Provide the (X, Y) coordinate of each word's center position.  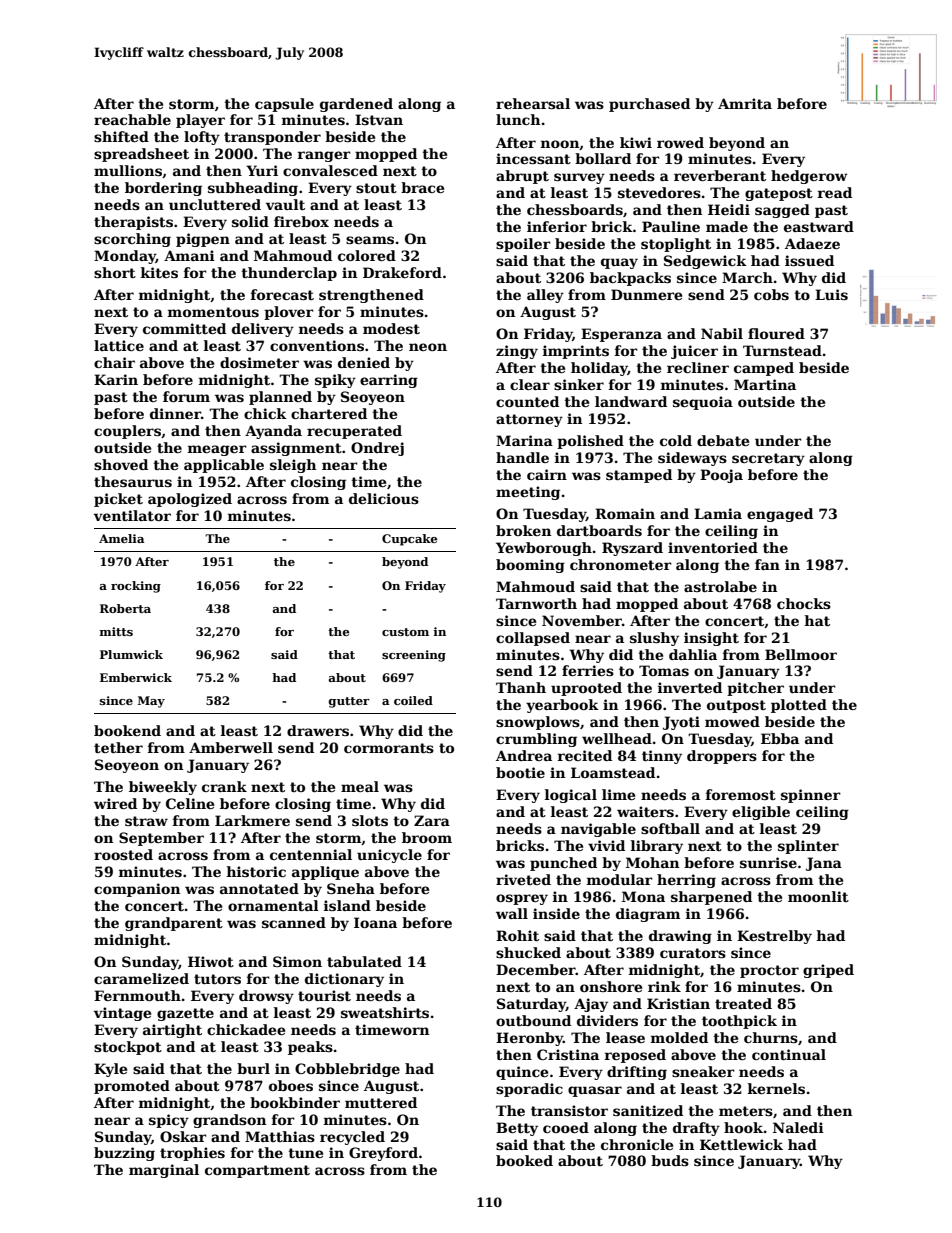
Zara (432, 820)
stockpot (128, 1048)
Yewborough (544, 549)
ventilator (132, 515)
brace (422, 187)
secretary (768, 459)
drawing (680, 937)
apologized (190, 500)
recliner (698, 367)
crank (224, 786)
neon (428, 347)
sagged (782, 211)
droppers (722, 757)
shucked (528, 952)
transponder (272, 138)
